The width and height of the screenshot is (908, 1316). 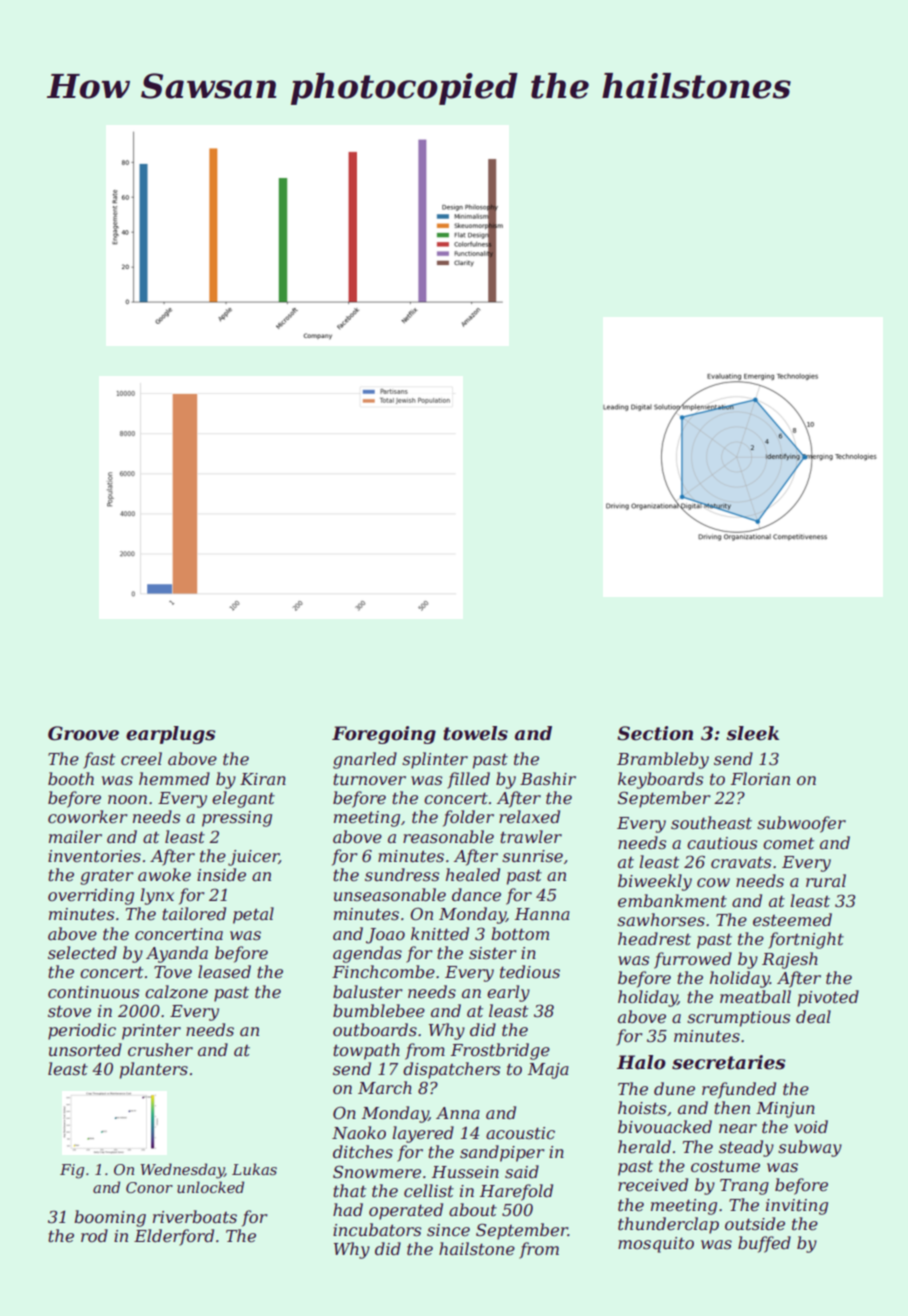 I want to click on folder, so click(x=468, y=818).
